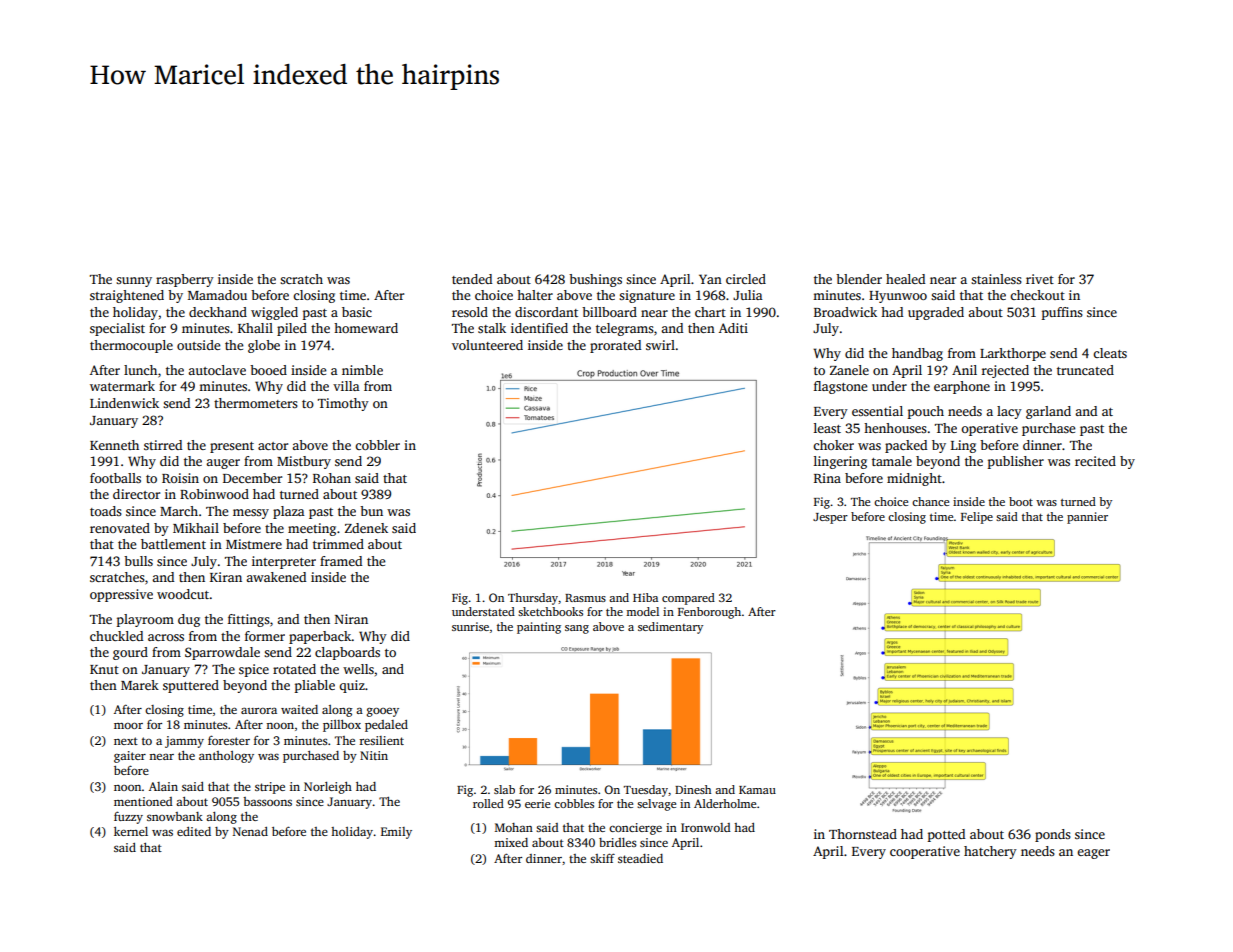 The height and width of the screenshot is (952, 1233). What do you see at coordinates (185, 280) in the screenshot?
I see `raspberry` at bounding box center [185, 280].
